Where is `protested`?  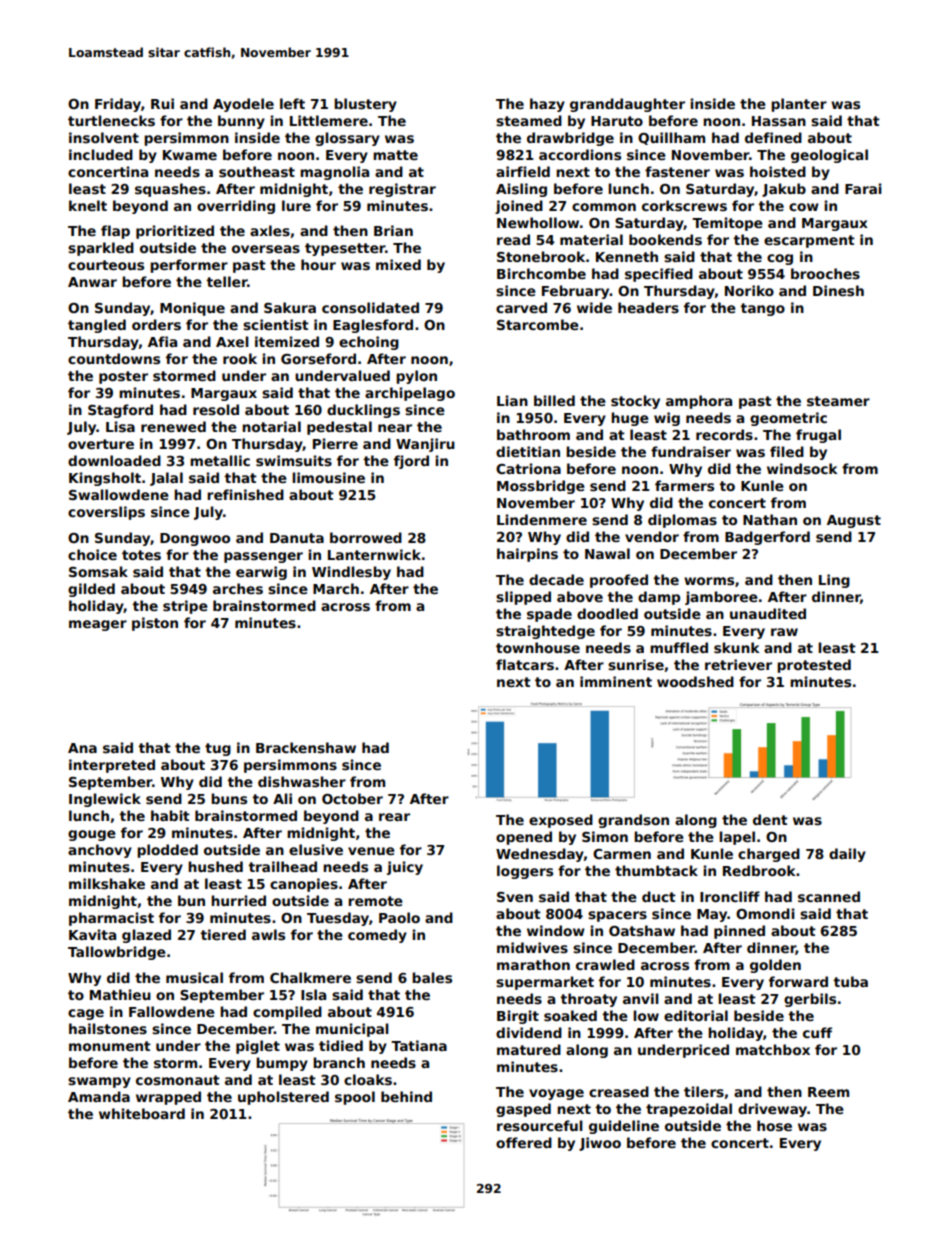
protested is located at coordinates (814, 666).
